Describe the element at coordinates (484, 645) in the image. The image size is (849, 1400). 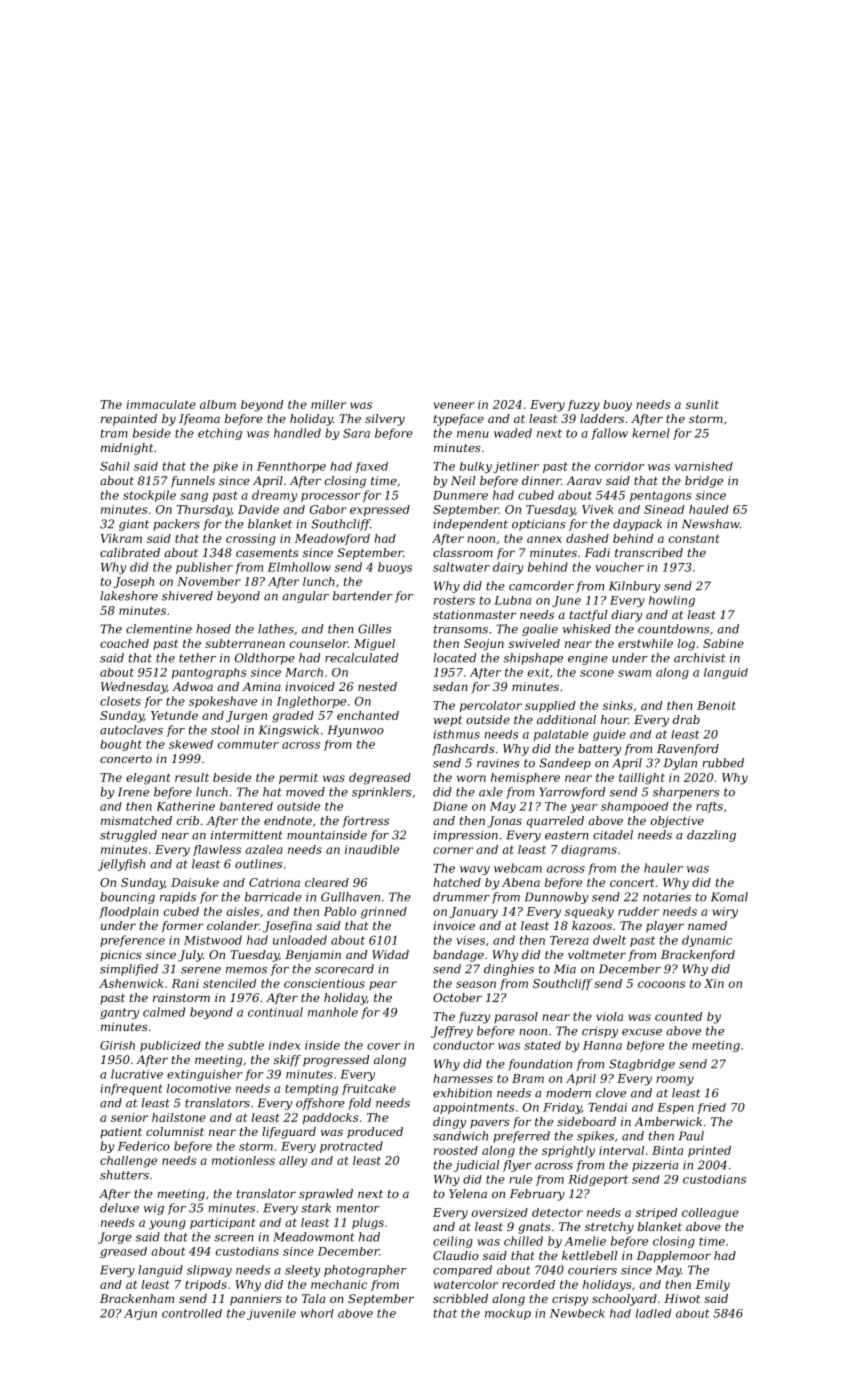
I see `Seojun` at that location.
